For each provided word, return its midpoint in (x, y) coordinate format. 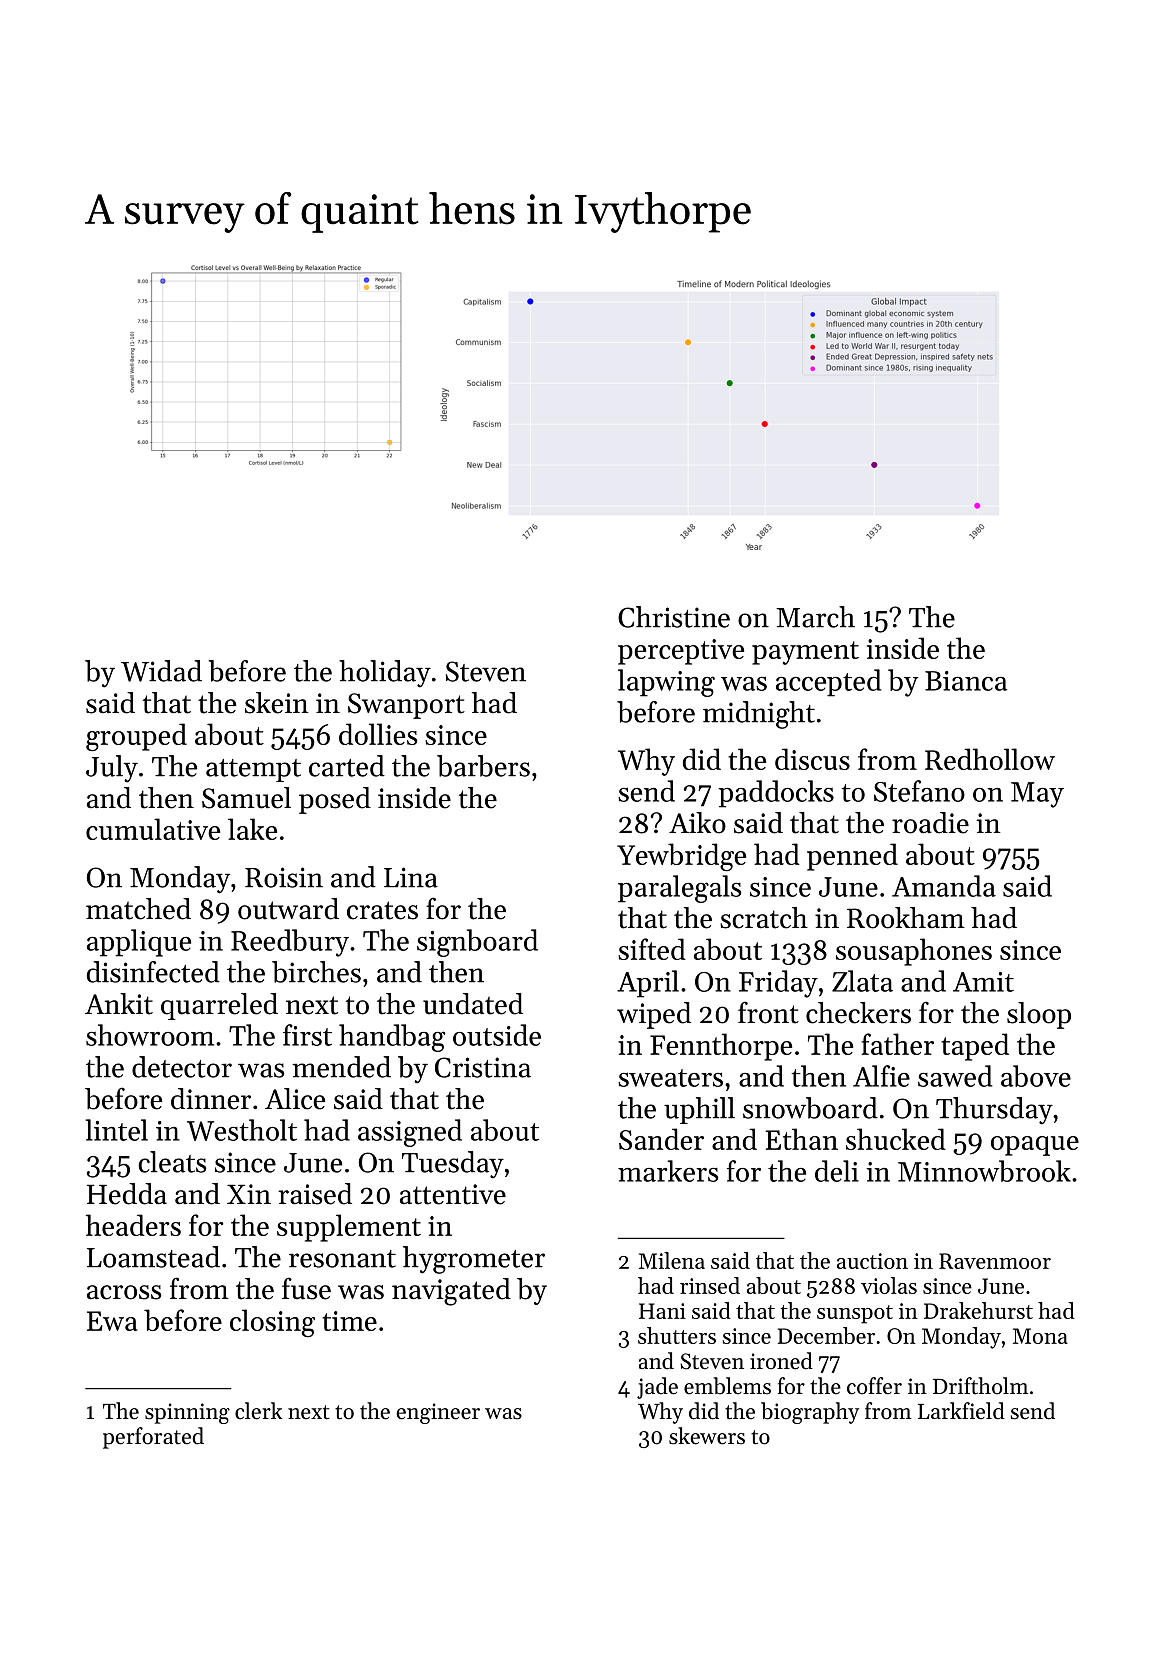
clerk (258, 1411)
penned (852, 857)
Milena (672, 1260)
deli (837, 1171)
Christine (674, 617)
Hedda (127, 1194)
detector (182, 1067)
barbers (483, 766)
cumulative (153, 829)
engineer (438, 1413)
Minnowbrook (984, 1171)
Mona (1040, 1336)
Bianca (966, 681)
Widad (161, 671)
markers (668, 1171)
